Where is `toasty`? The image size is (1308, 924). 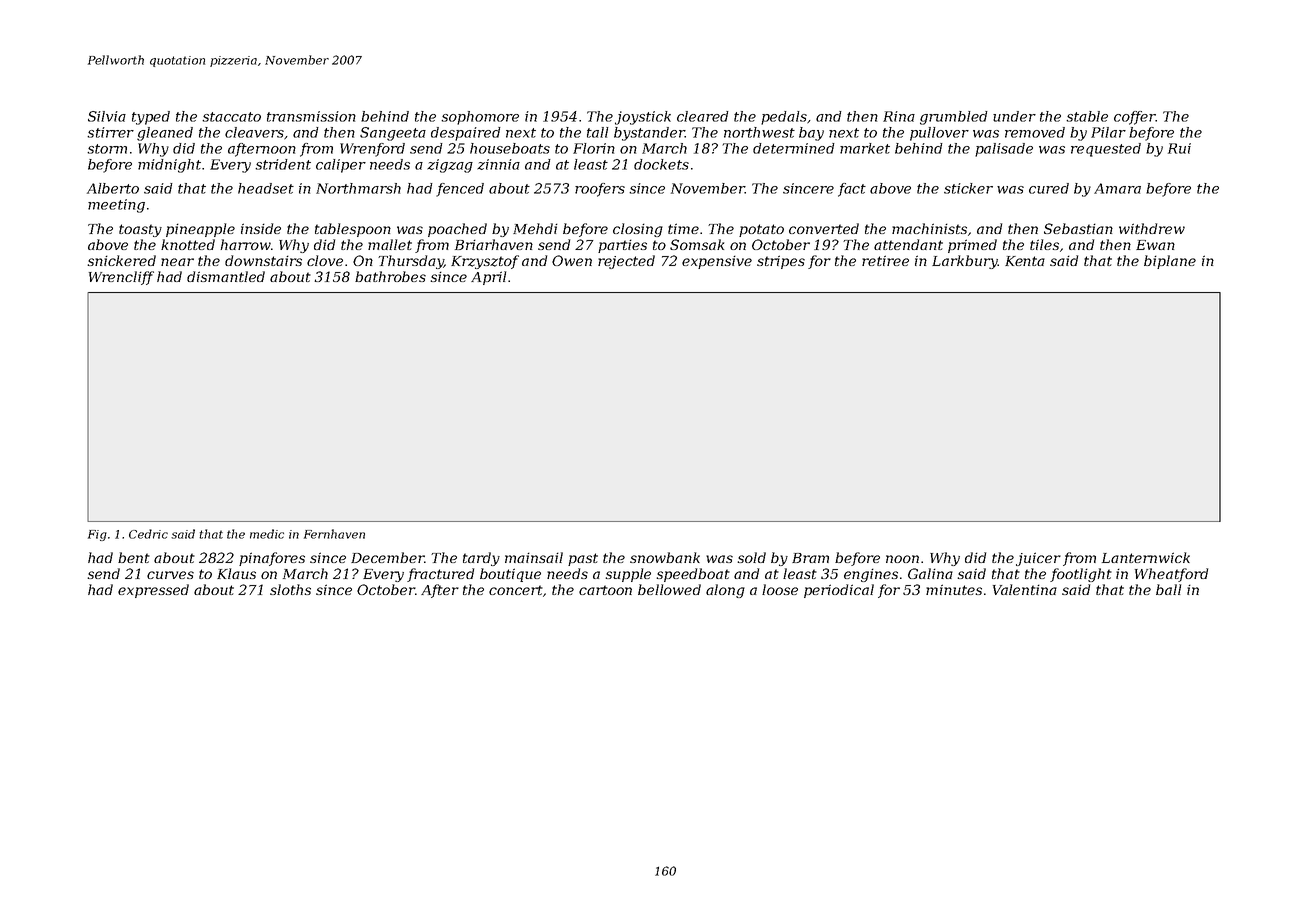 toasty is located at coordinates (140, 230).
